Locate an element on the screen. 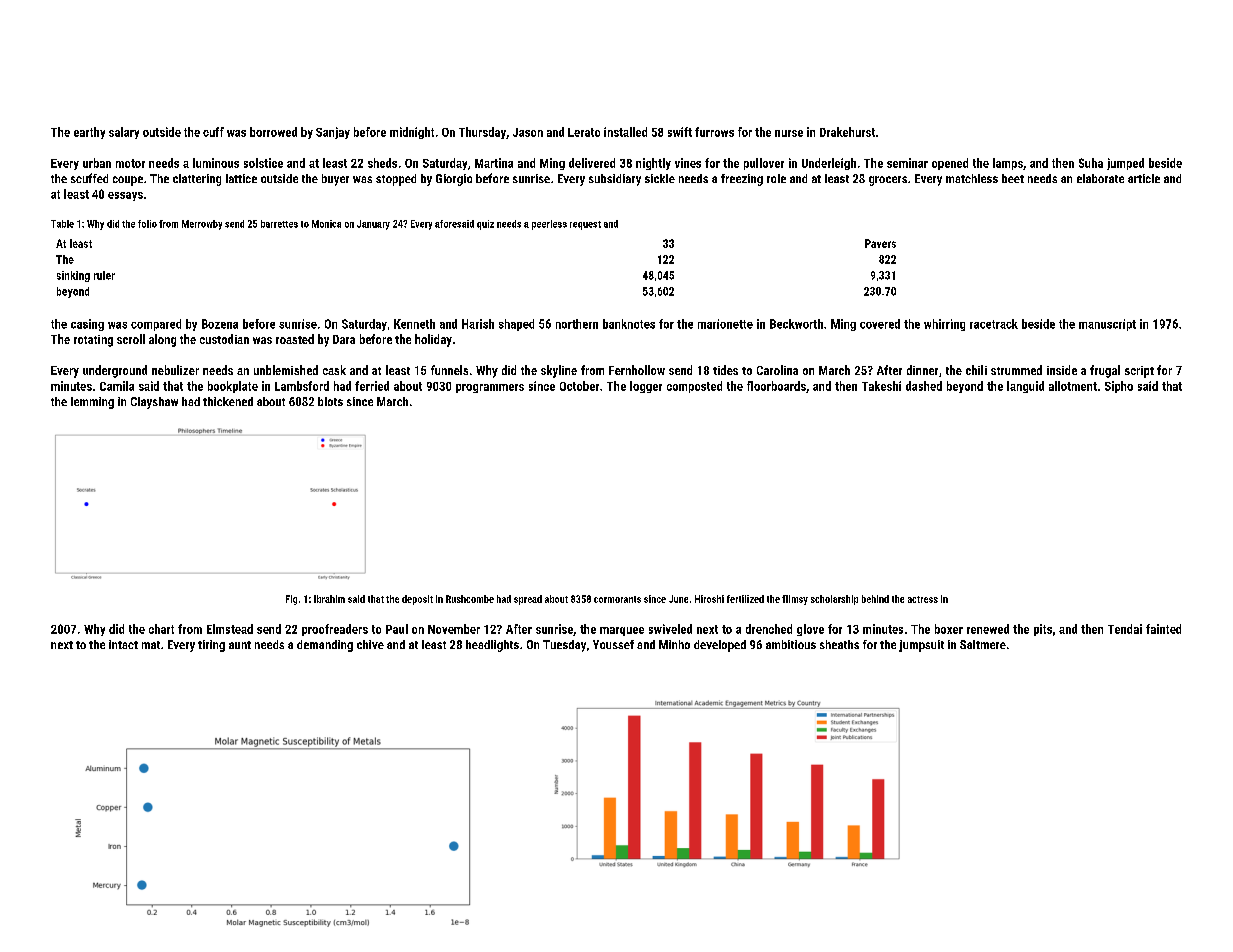 The image size is (1233, 952). borrowed is located at coordinates (273, 132).
